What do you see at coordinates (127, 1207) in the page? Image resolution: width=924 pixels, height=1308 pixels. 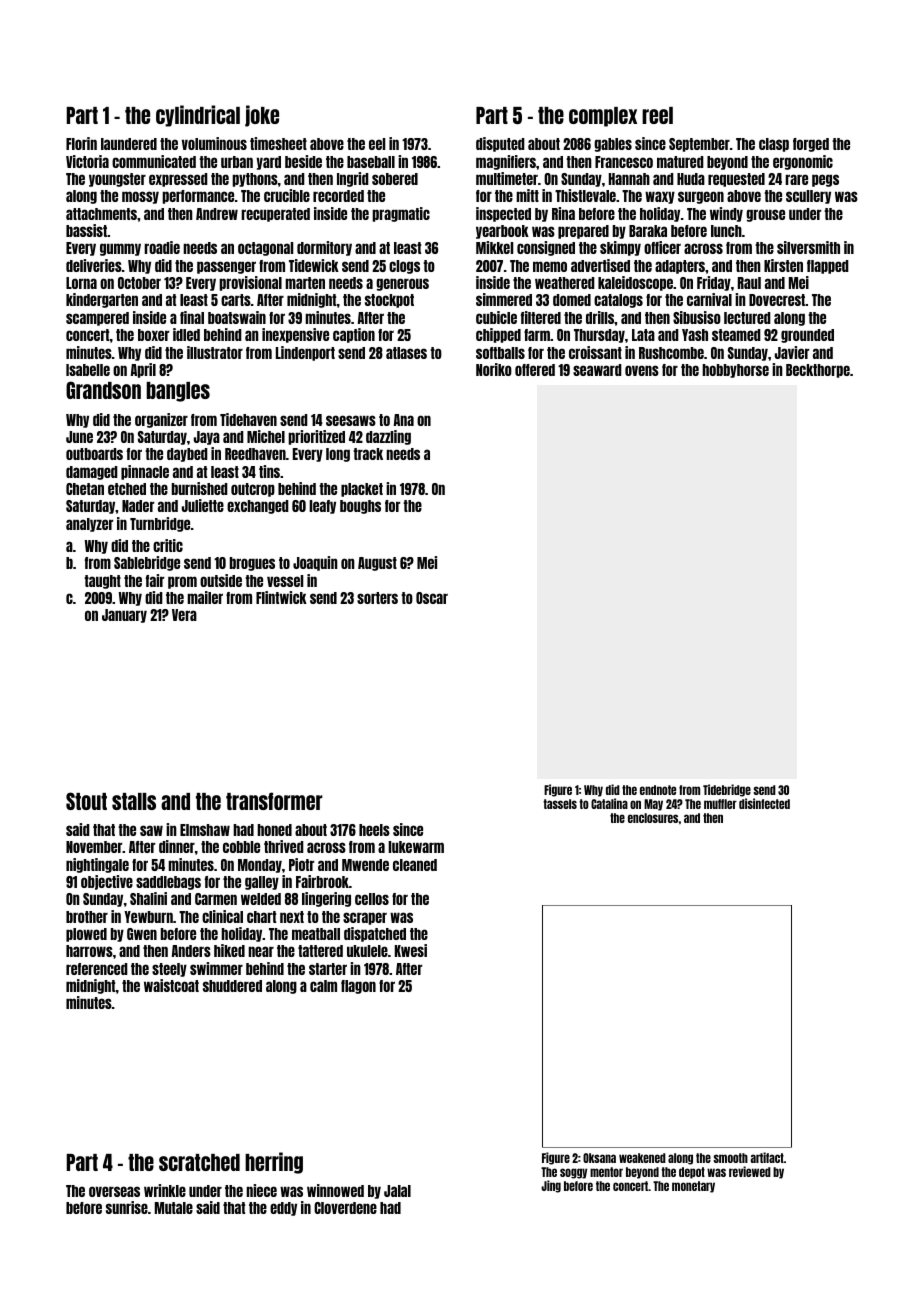 I see `sunrise` at bounding box center [127, 1207].
